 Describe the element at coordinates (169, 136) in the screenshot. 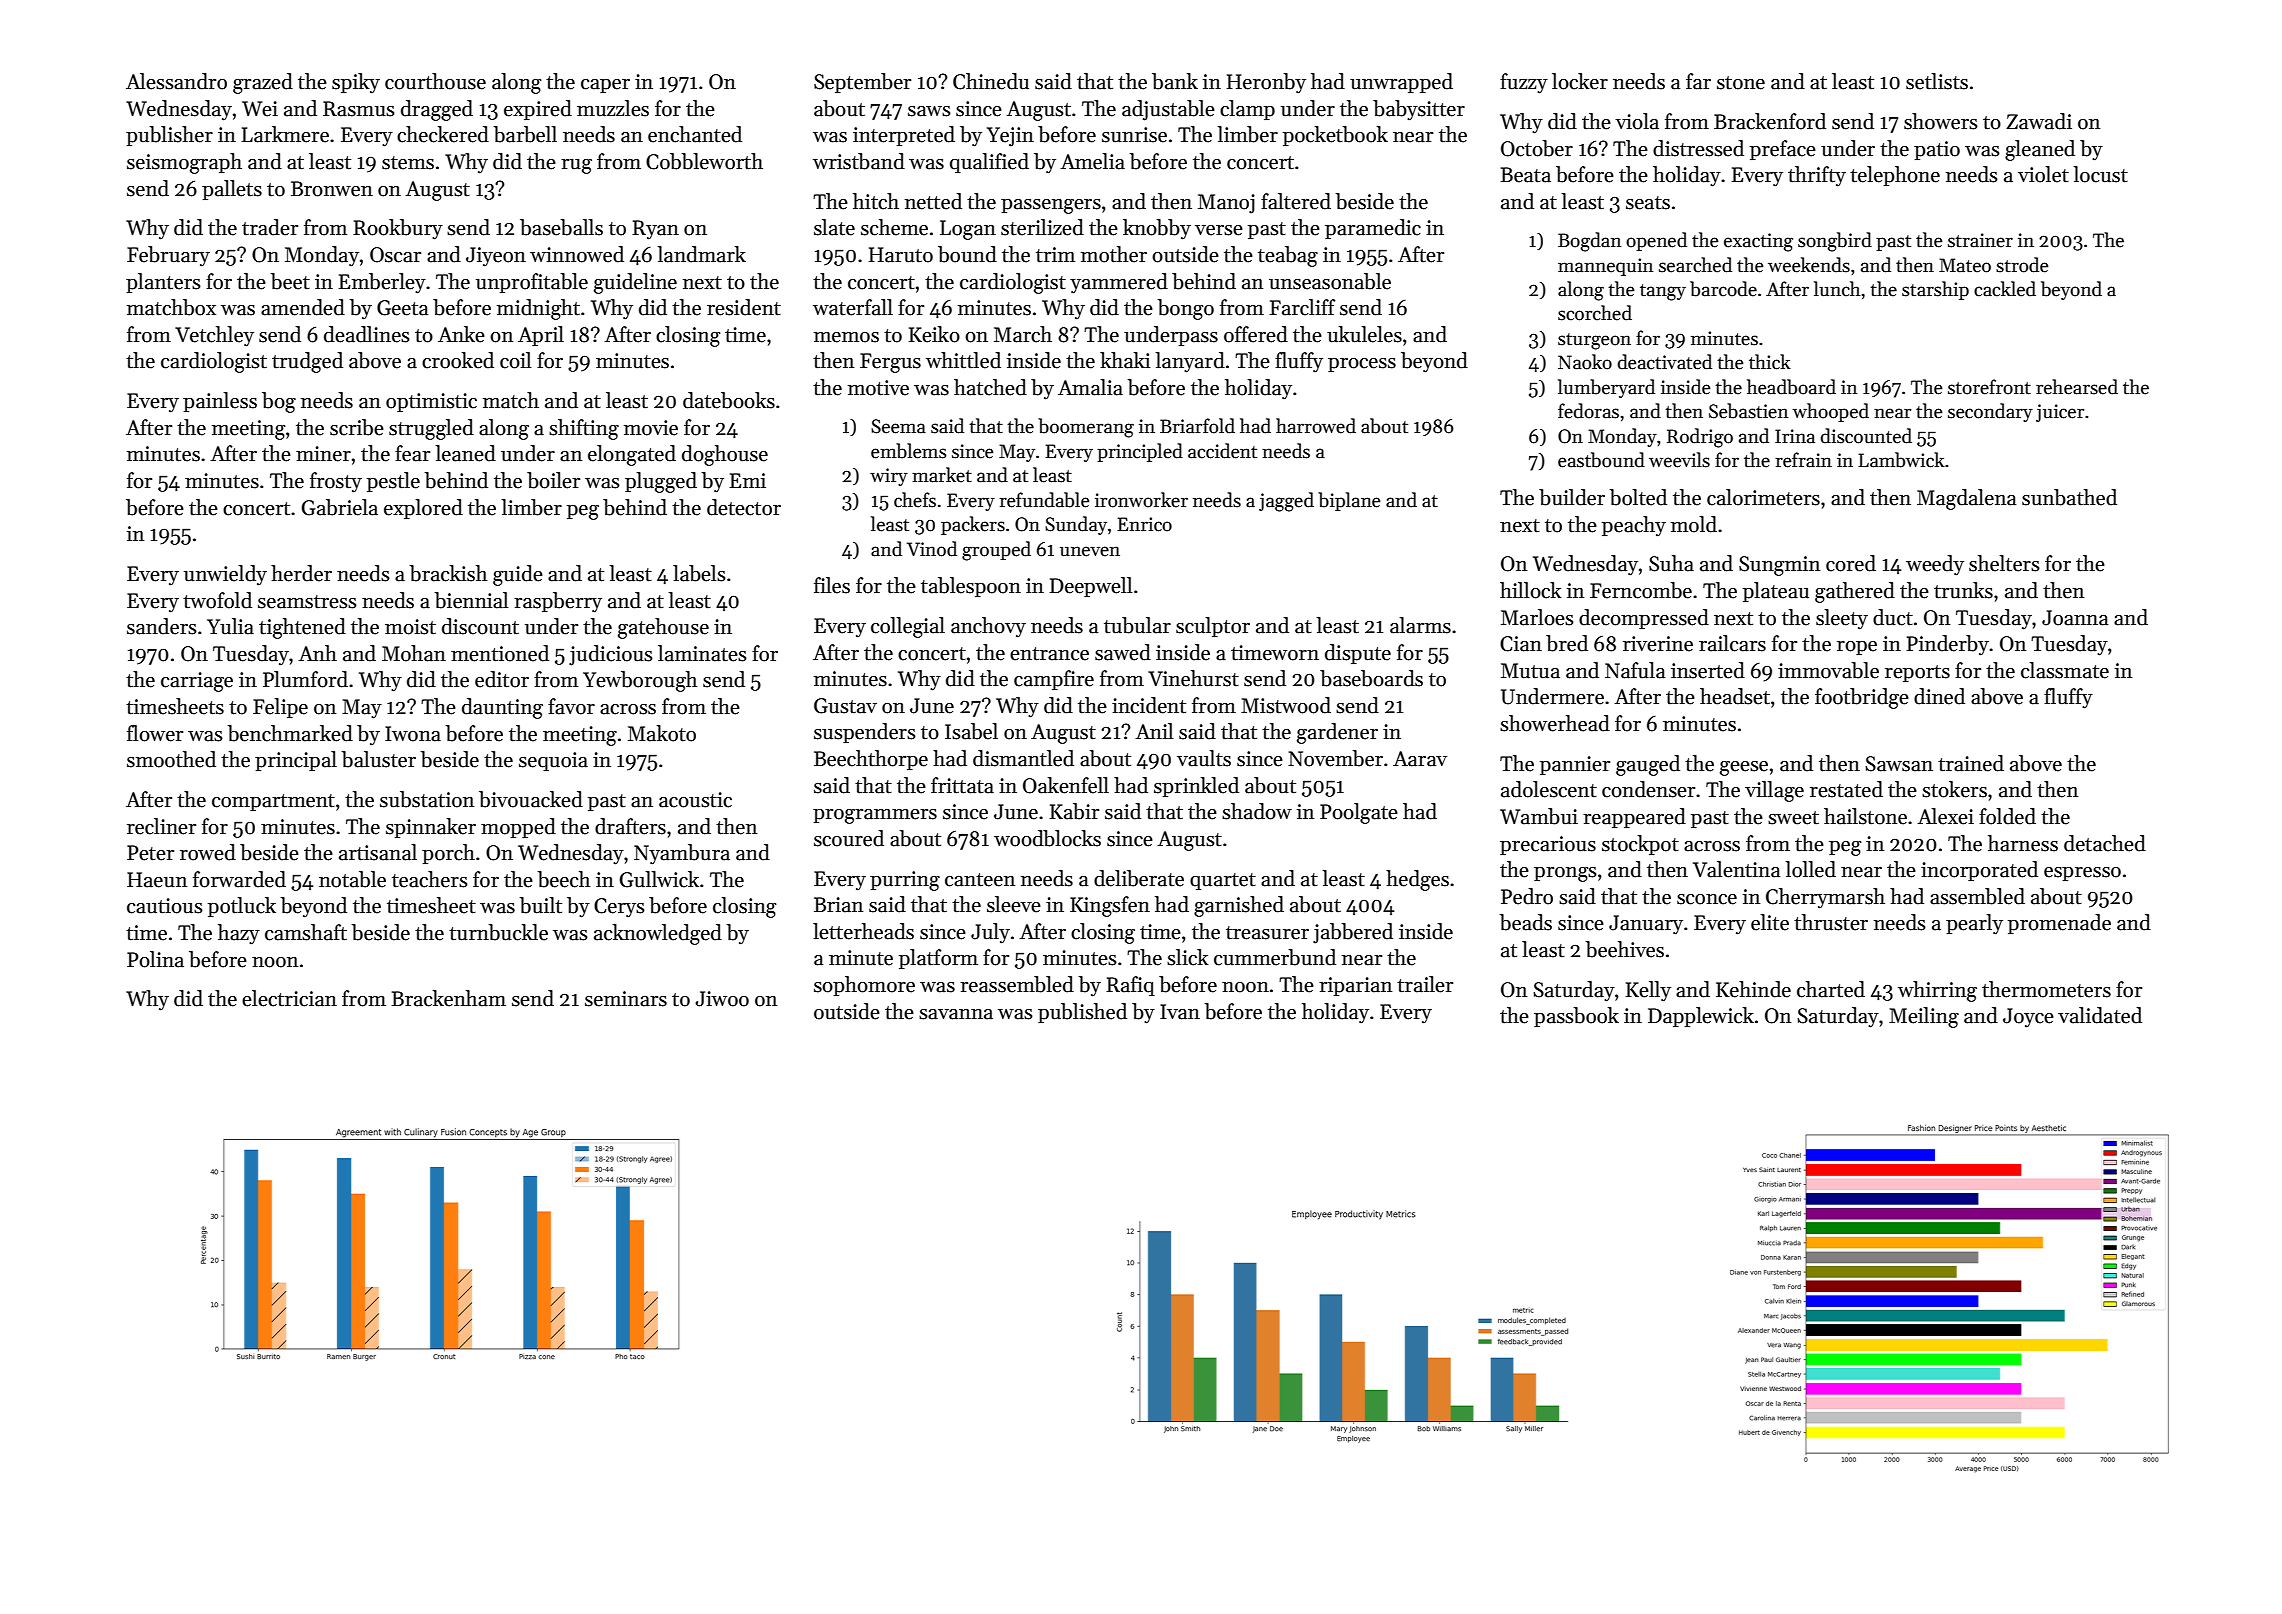

I see `publisher` at that location.
